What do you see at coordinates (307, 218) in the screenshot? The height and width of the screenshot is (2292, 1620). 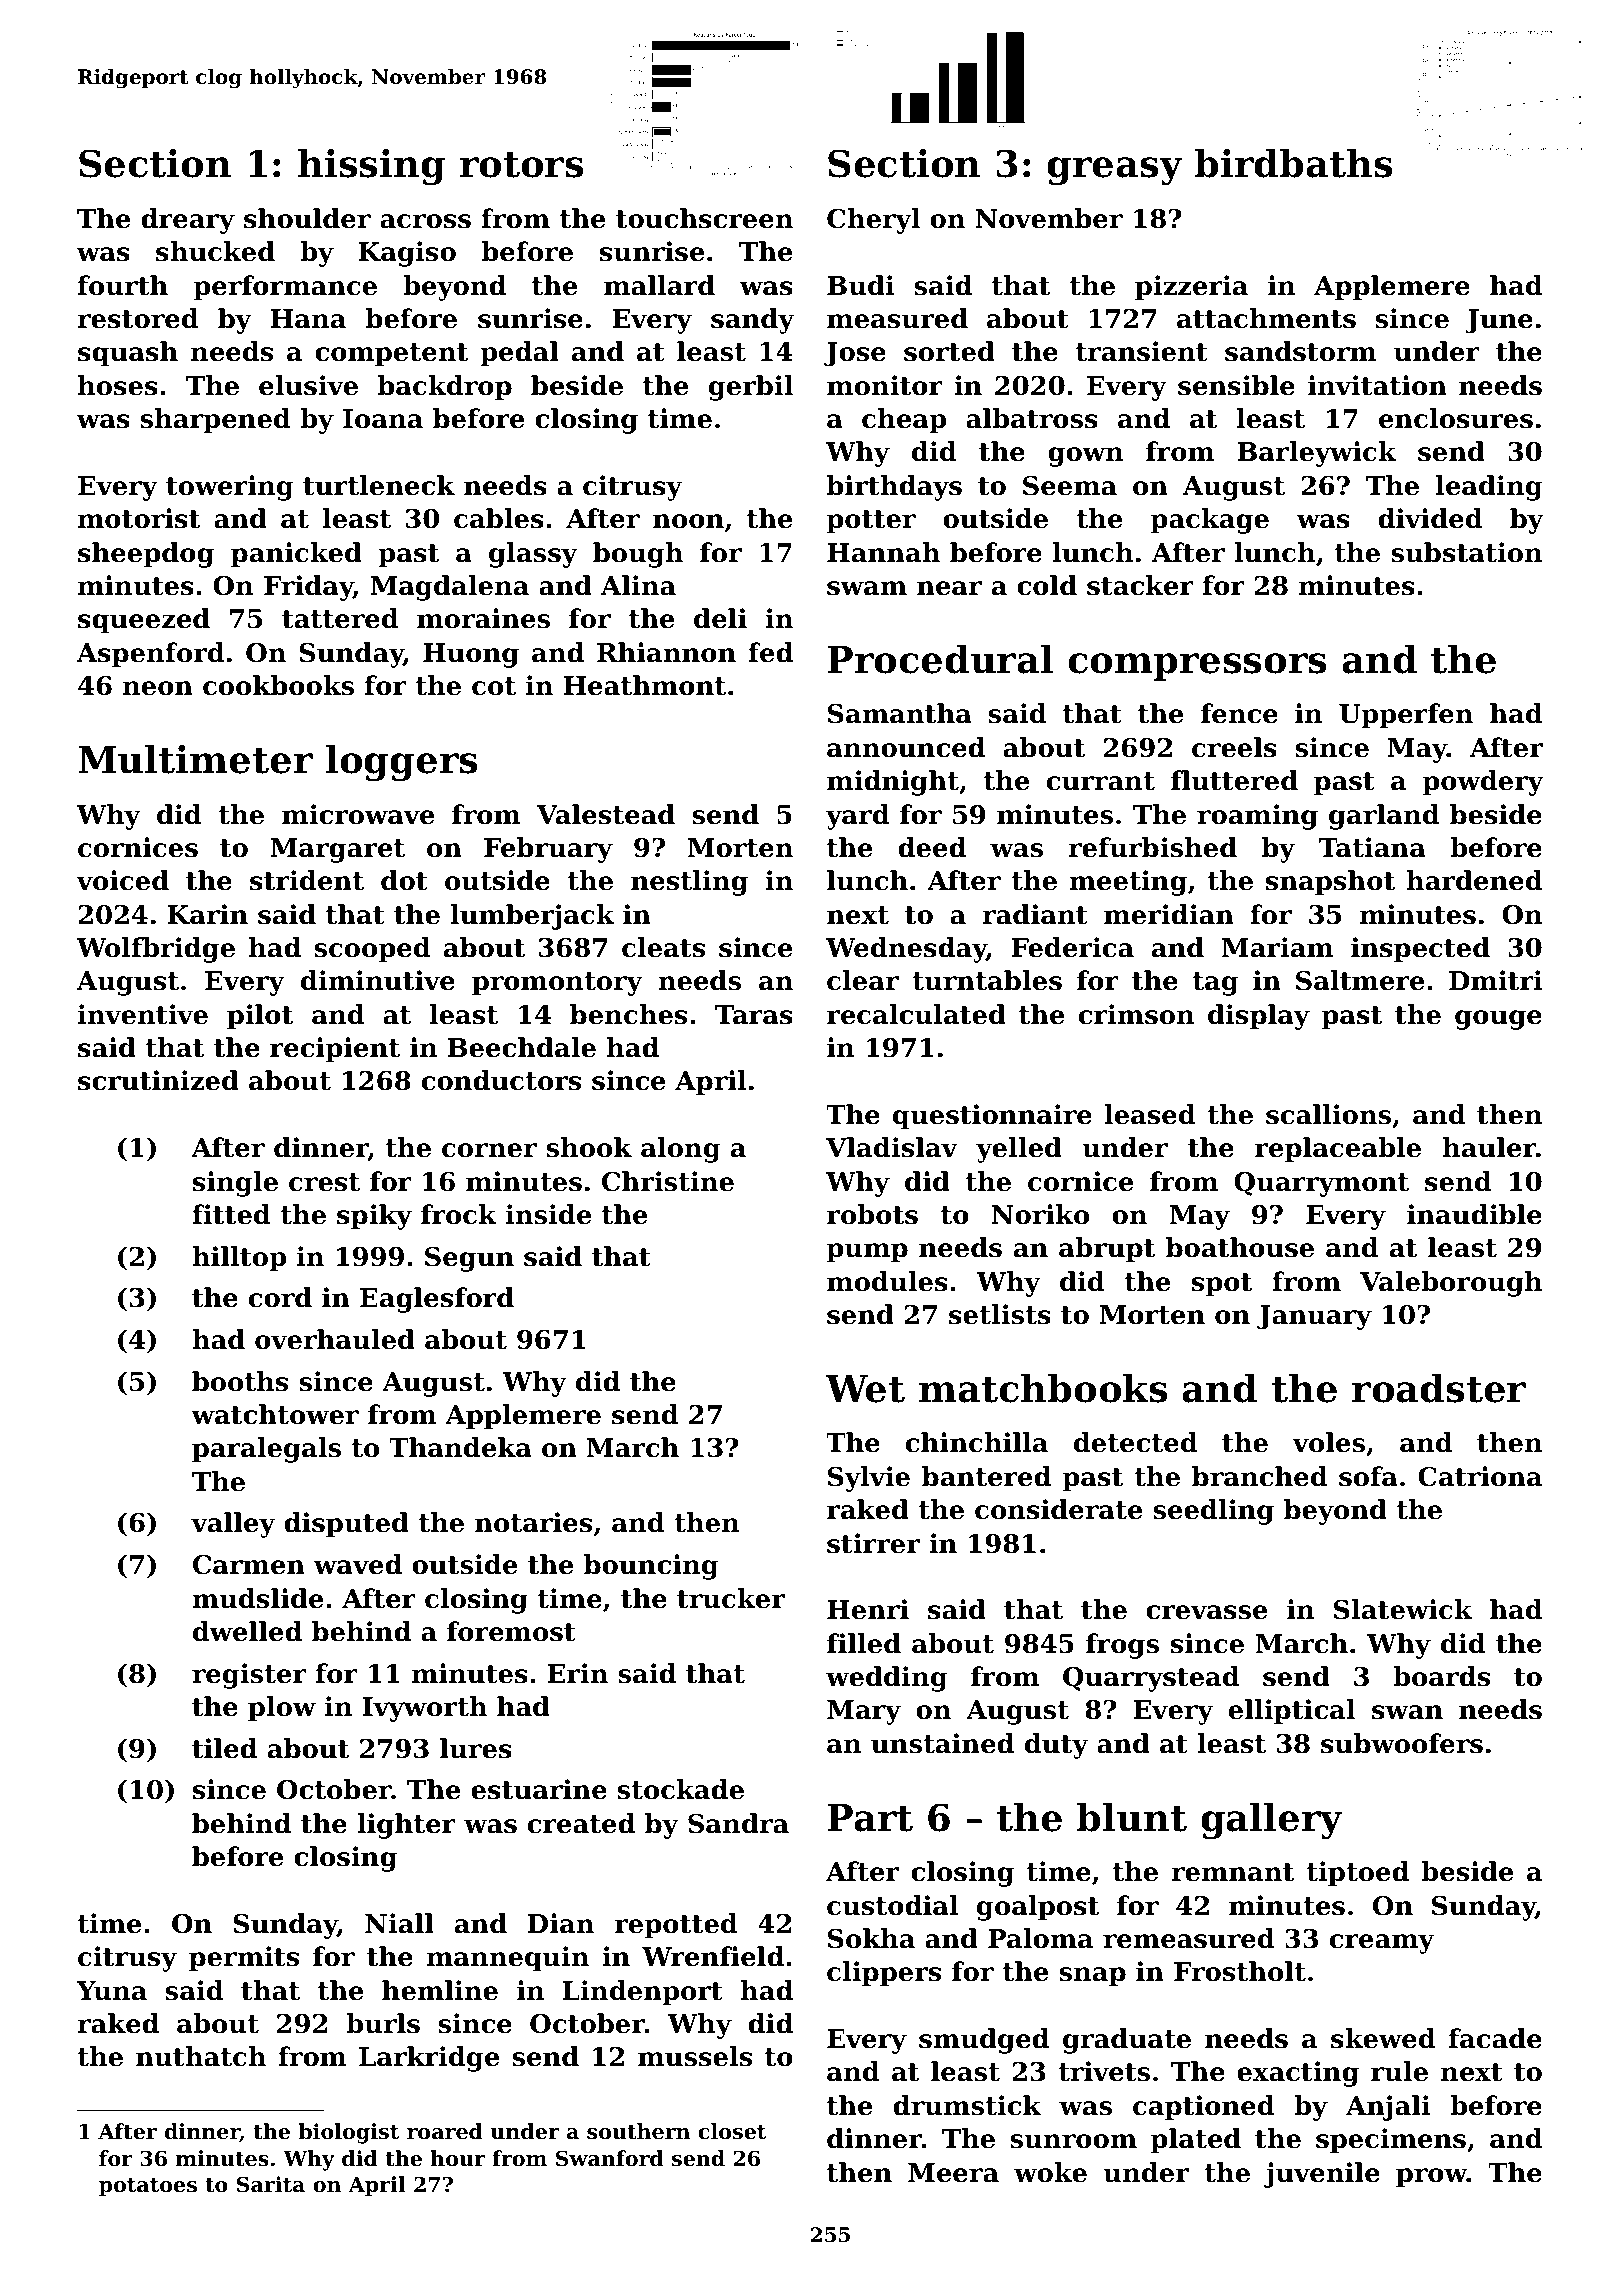 I see `shoulder` at bounding box center [307, 218].
